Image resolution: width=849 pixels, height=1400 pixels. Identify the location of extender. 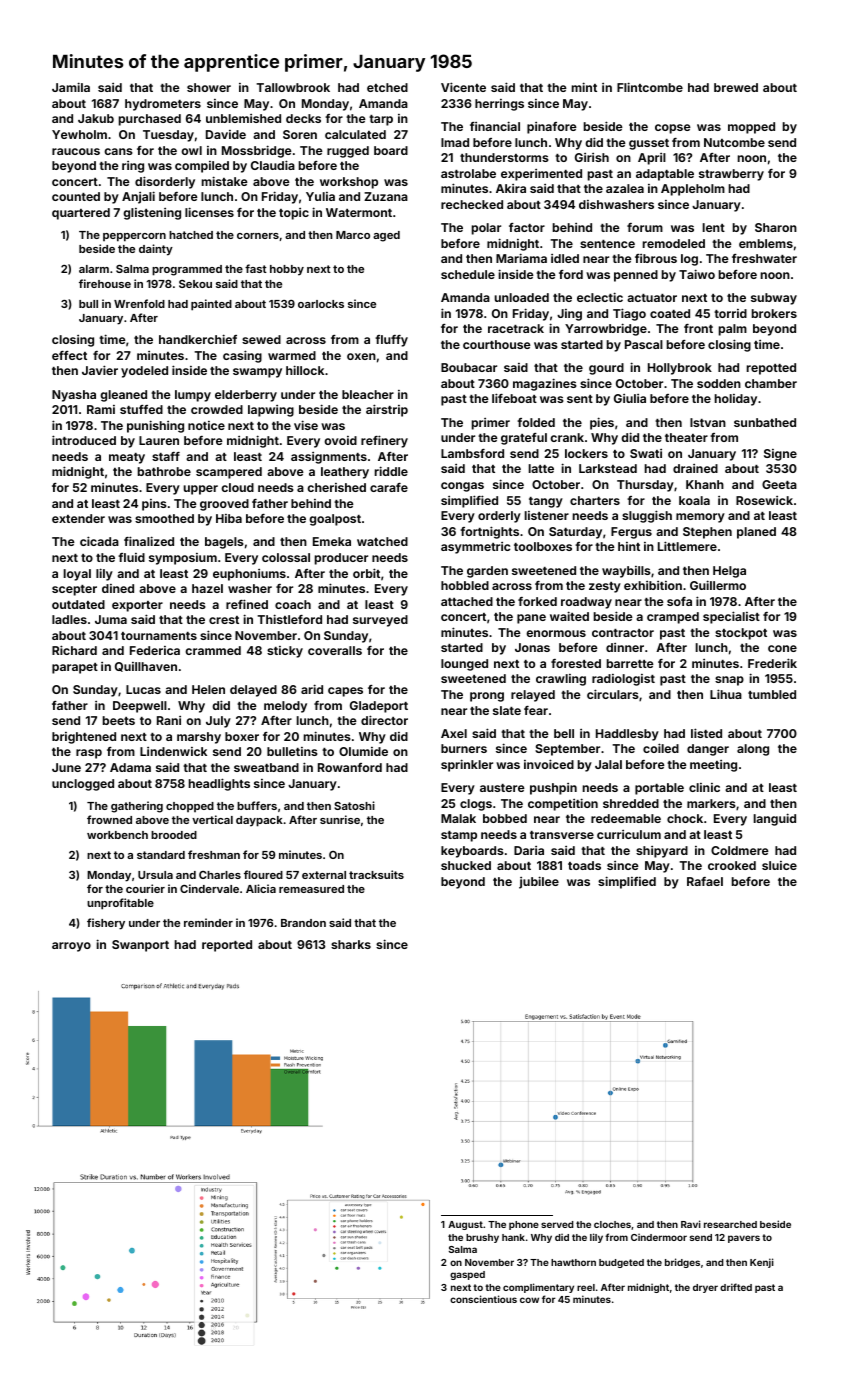
(78, 518).
